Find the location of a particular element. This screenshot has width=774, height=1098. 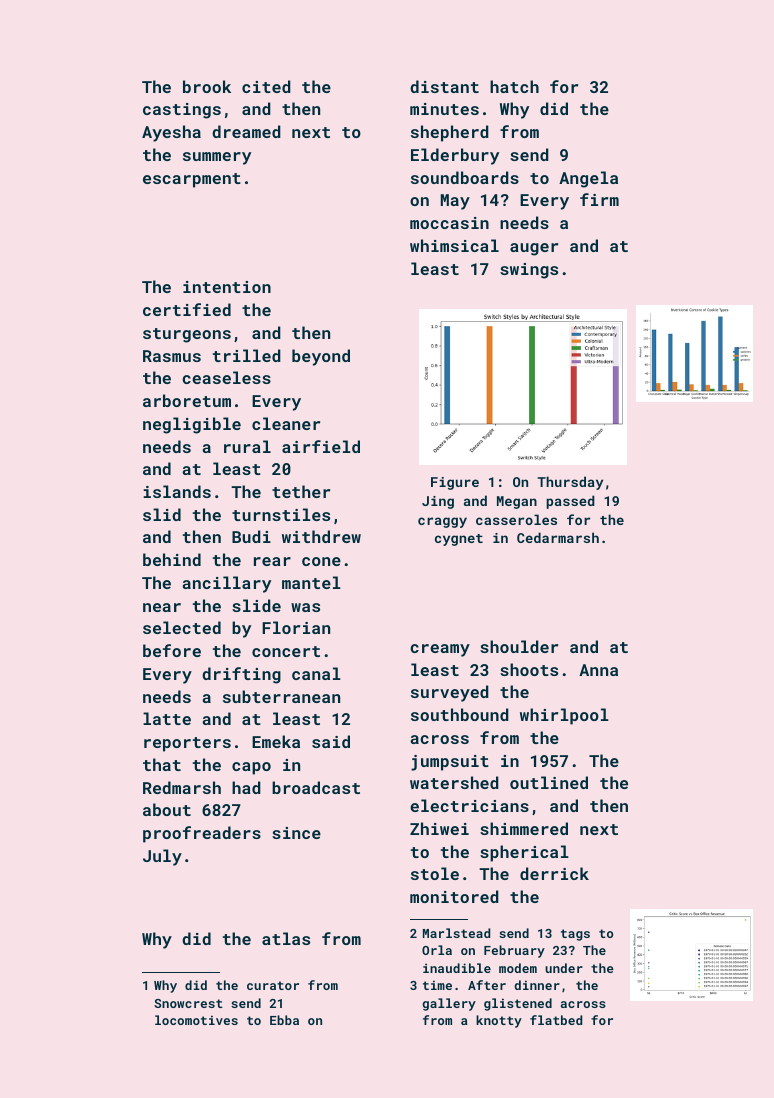

selected is located at coordinates (182, 627).
